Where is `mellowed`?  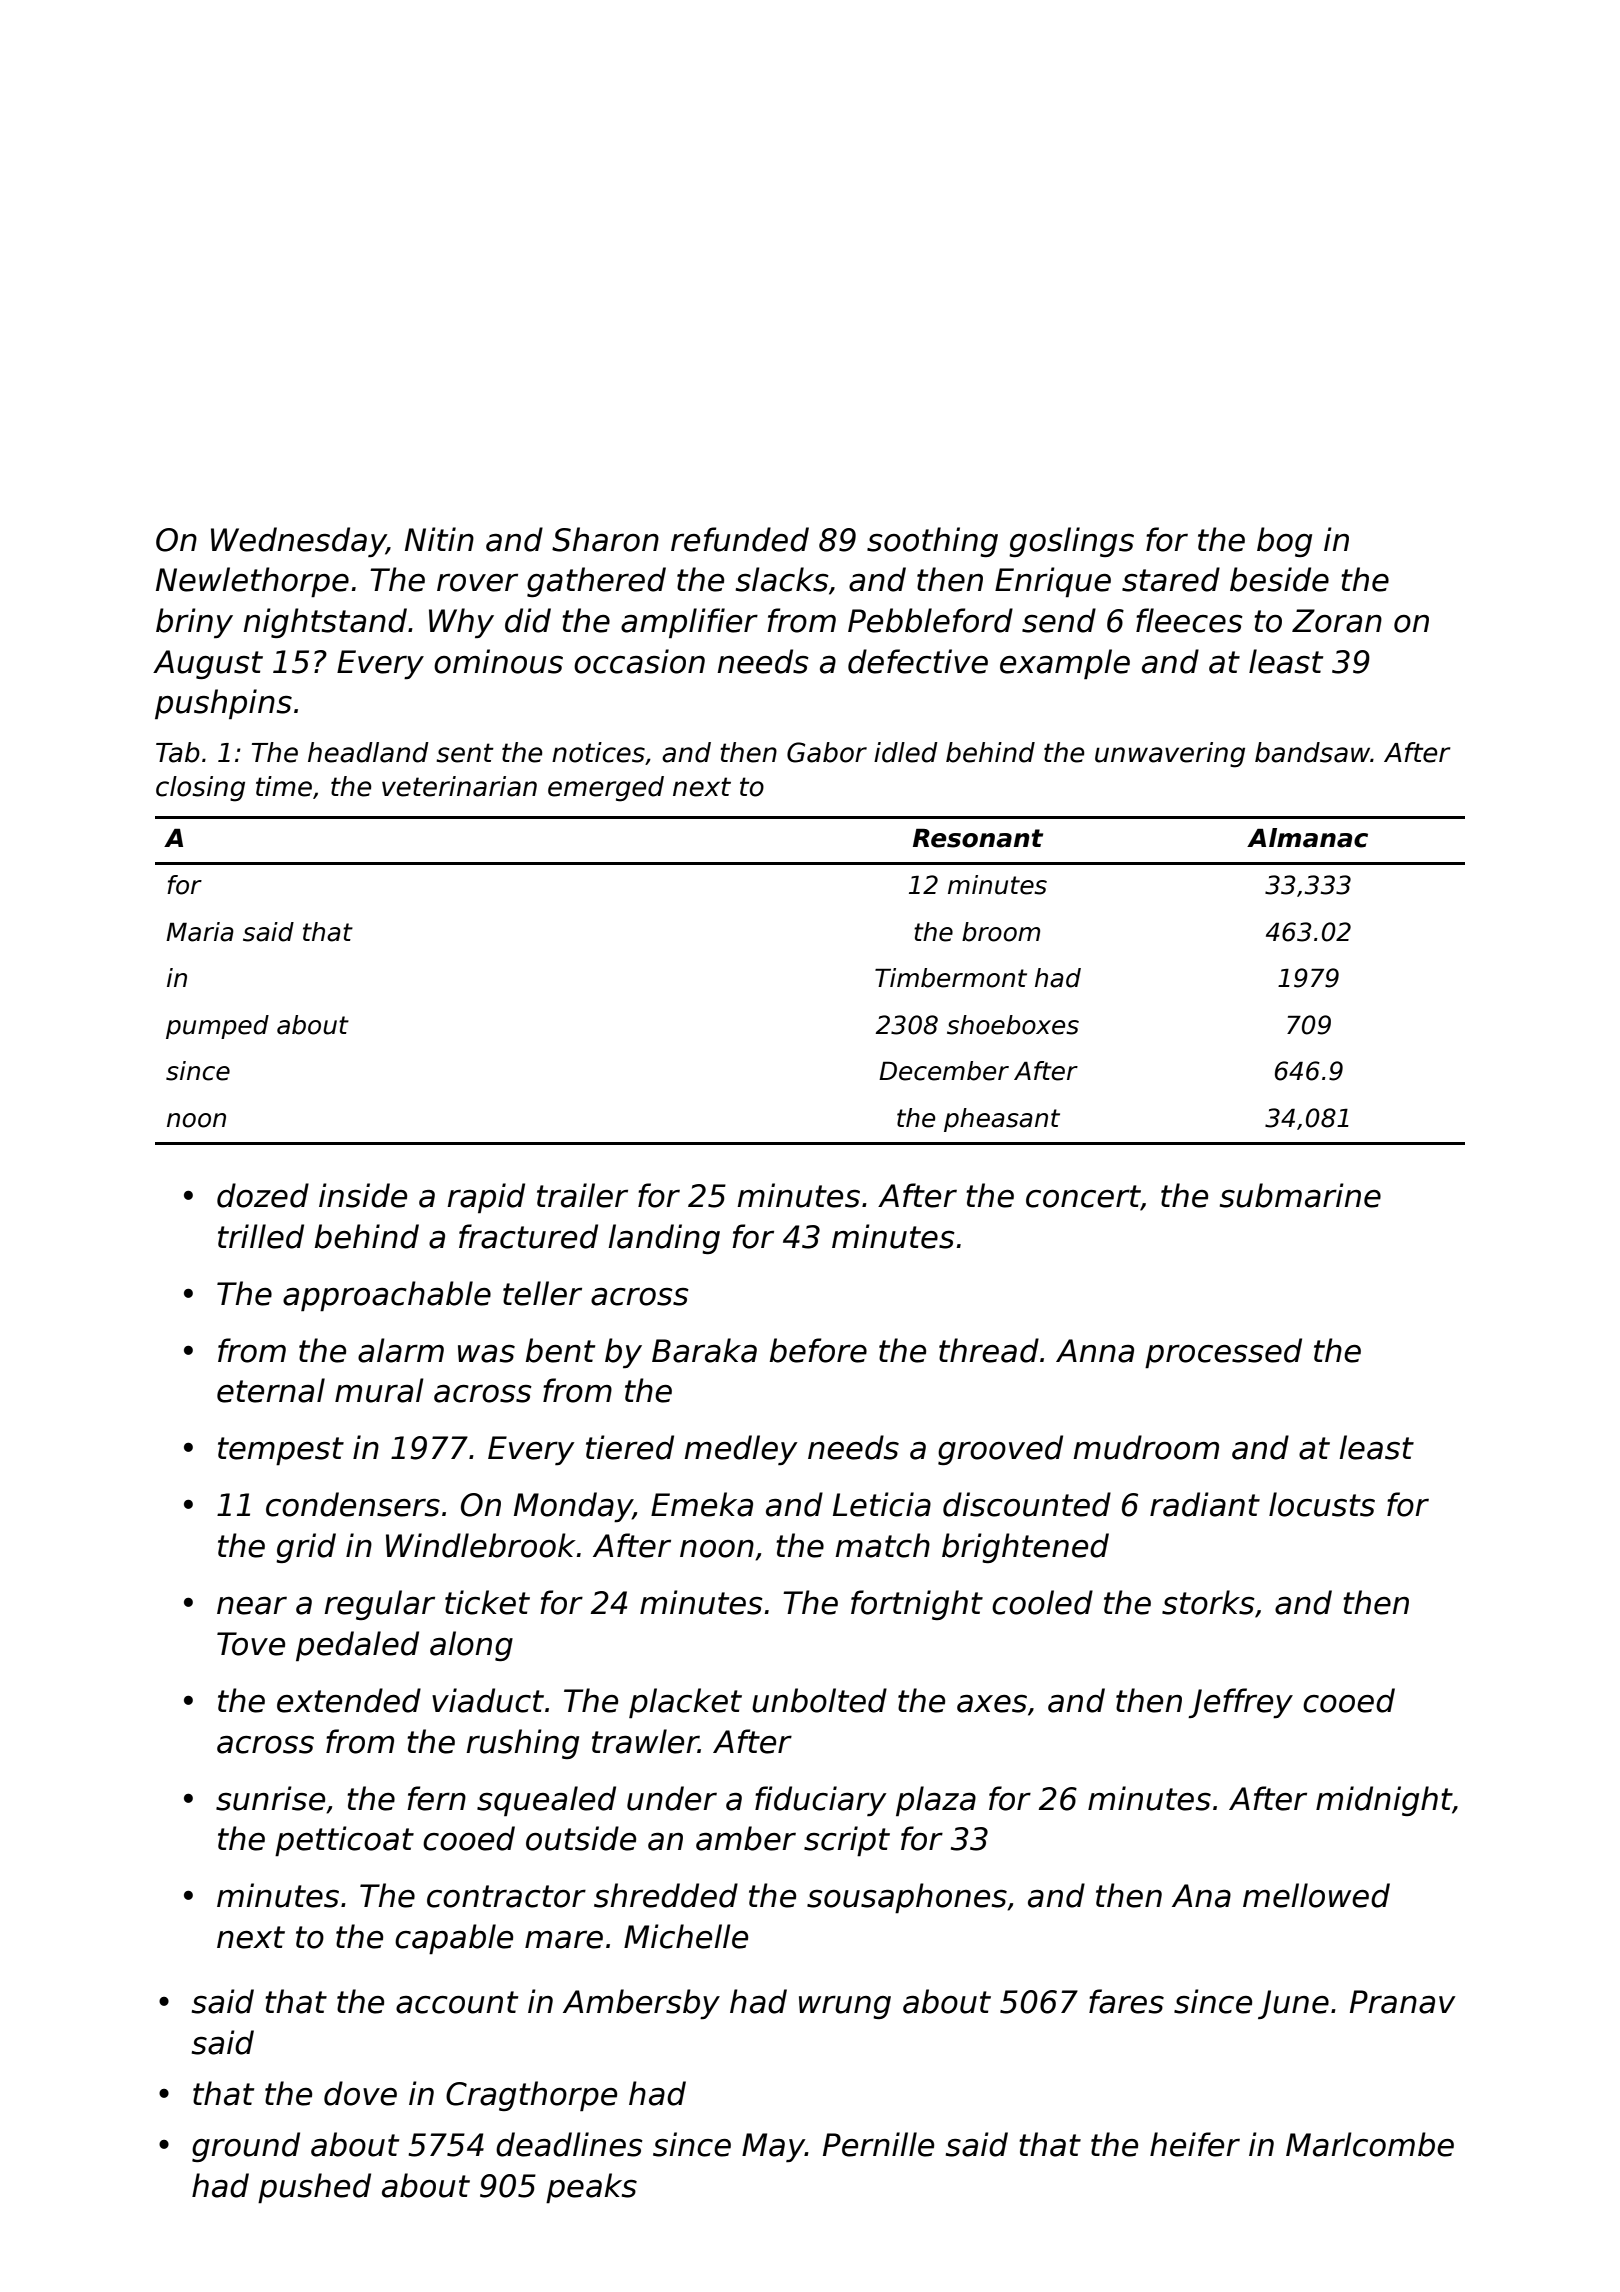
mellowed is located at coordinates (1316, 1895).
